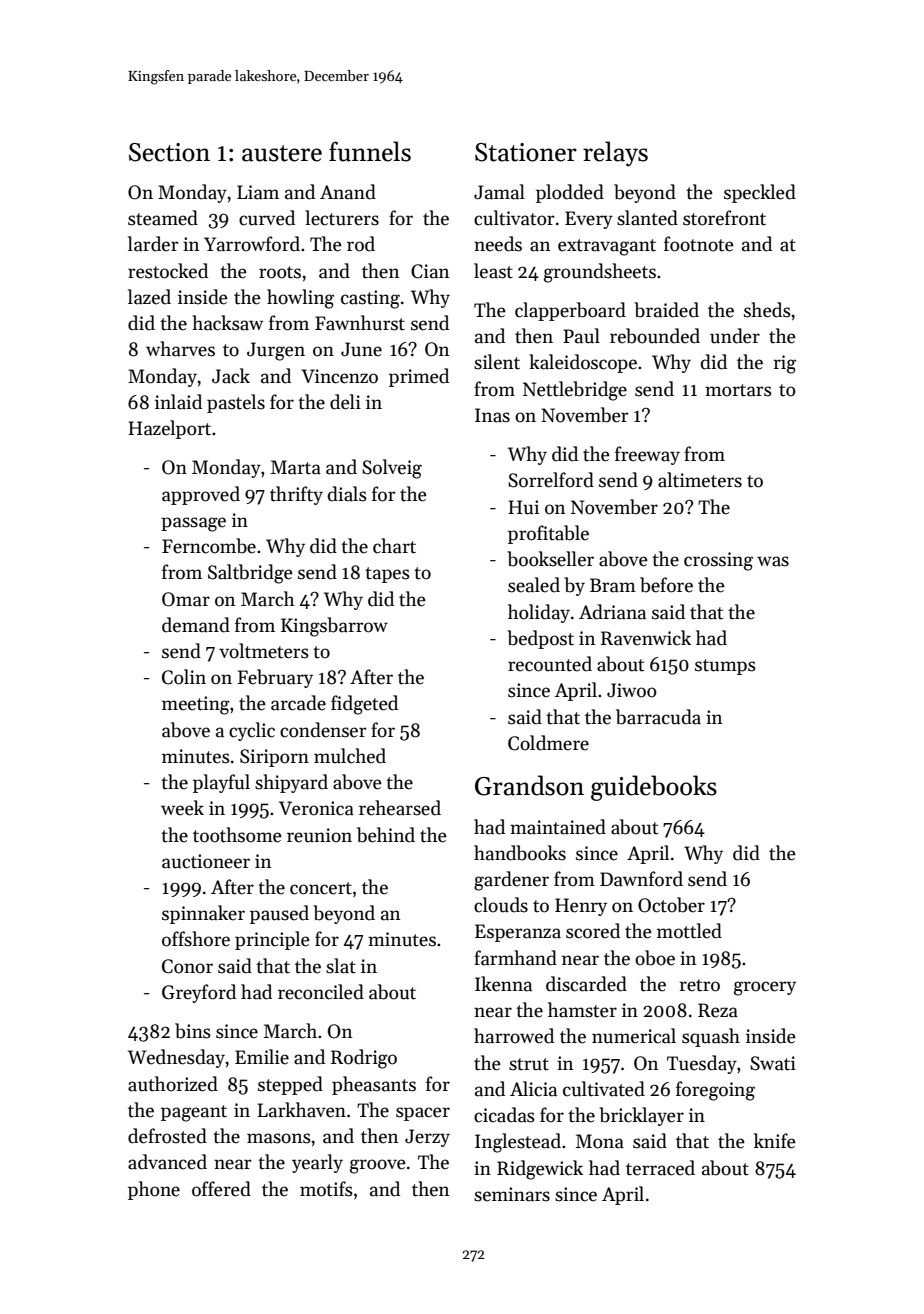 This page has width=924, height=1314. I want to click on barracuda, so click(658, 717).
